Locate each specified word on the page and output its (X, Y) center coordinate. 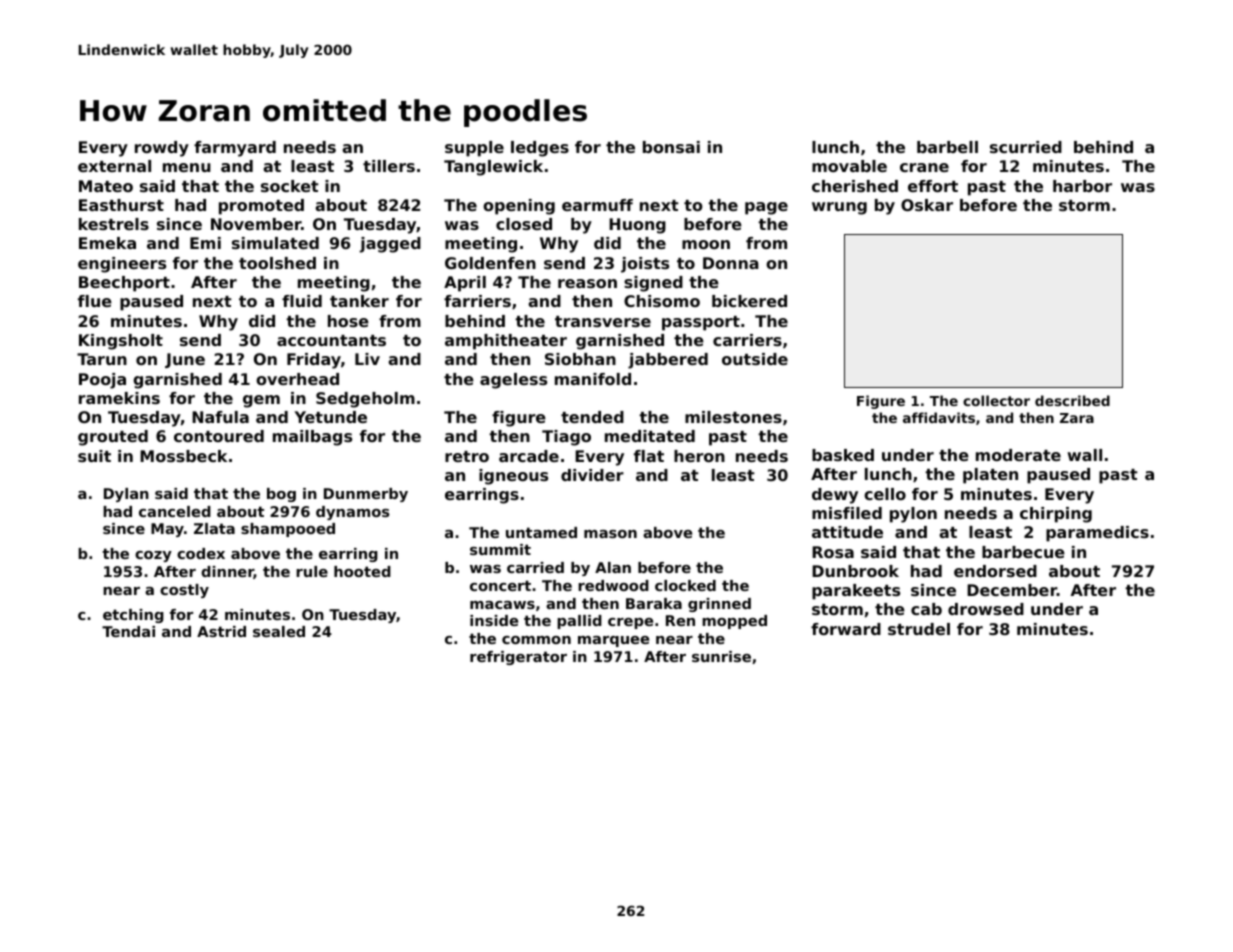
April (465, 284)
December (1012, 590)
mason (610, 534)
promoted (261, 207)
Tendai (128, 631)
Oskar (927, 205)
